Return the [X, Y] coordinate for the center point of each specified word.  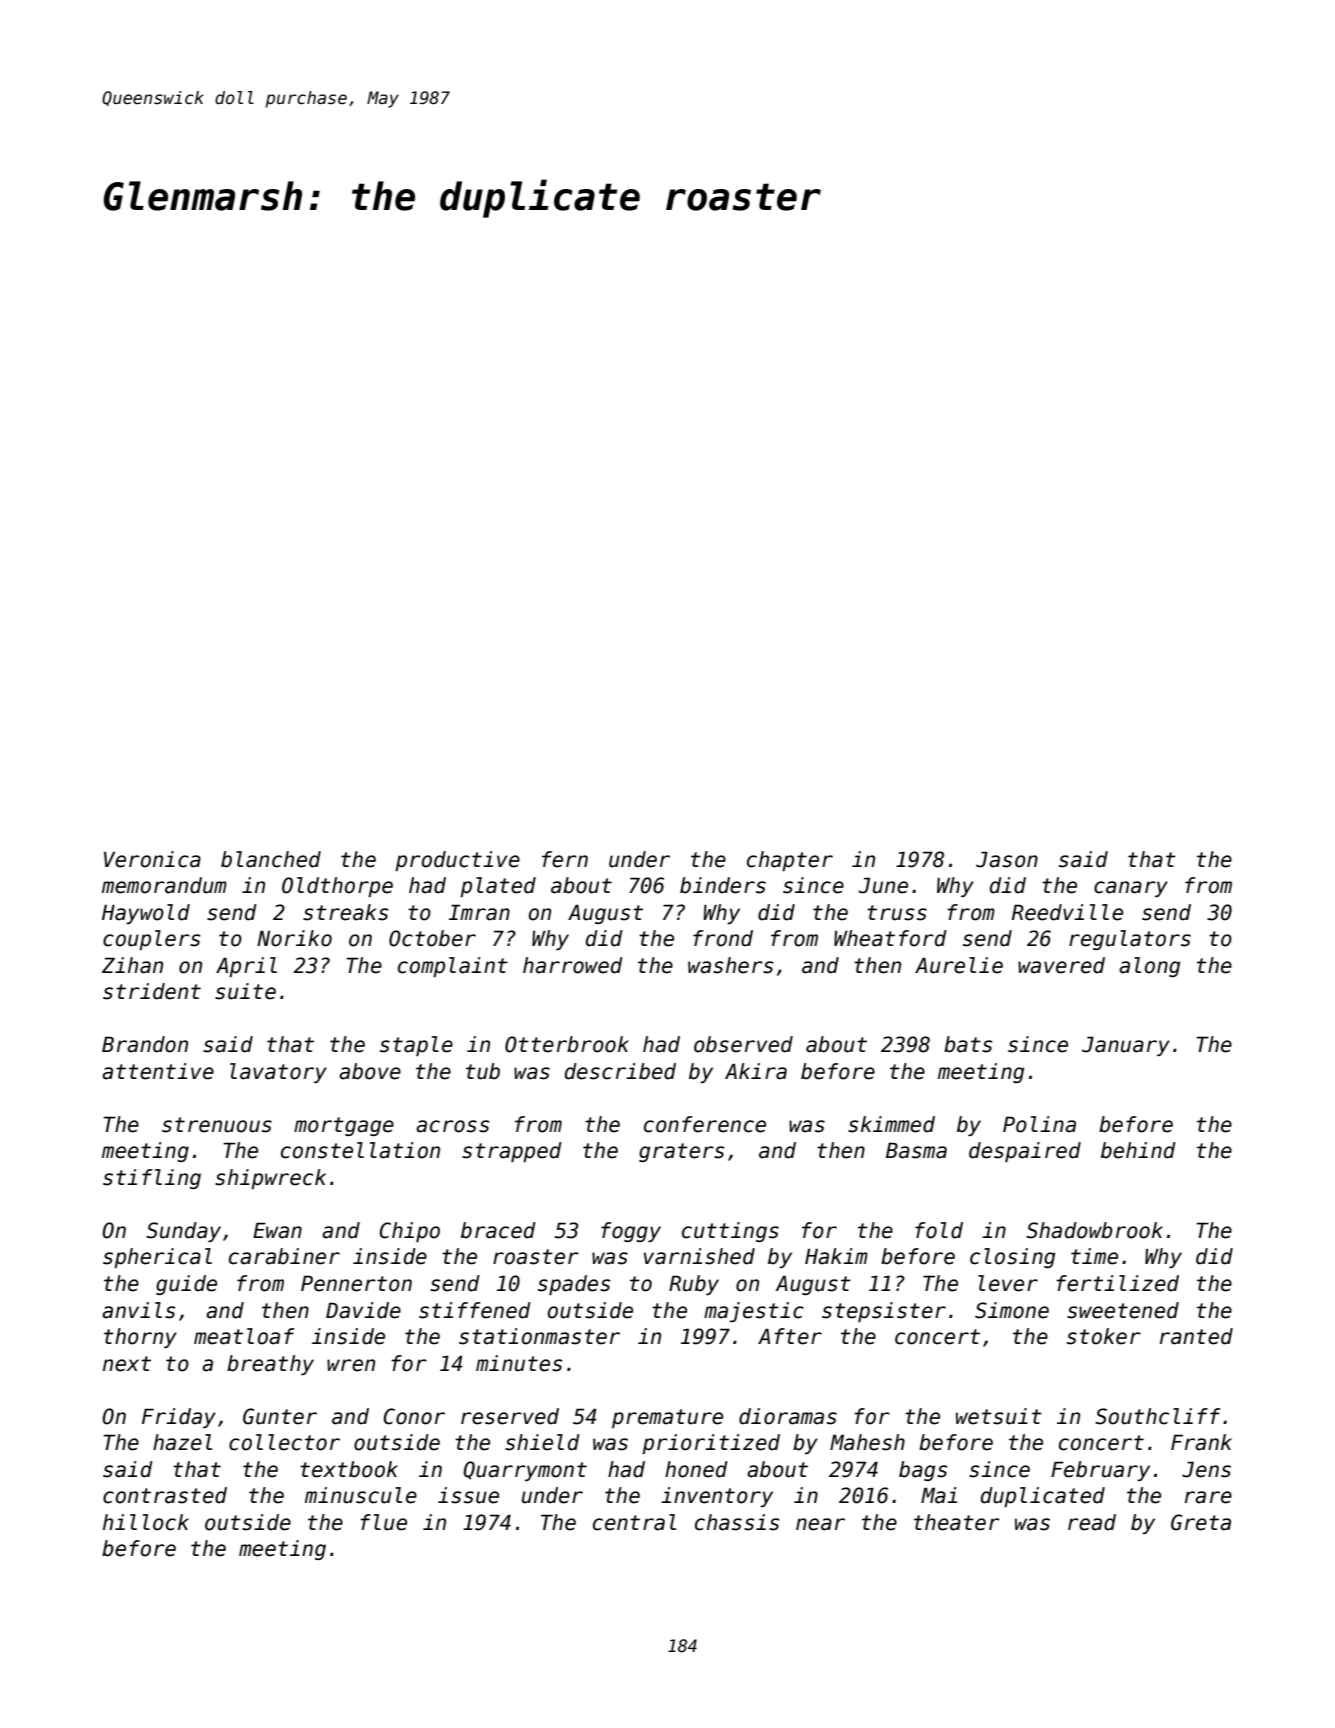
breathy [270, 1365]
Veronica [152, 859]
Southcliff [1157, 1416]
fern [565, 859]
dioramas [788, 1416]
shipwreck [270, 1179]
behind [1138, 1150]
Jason [1007, 859]
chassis [737, 1522]
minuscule [361, 1495]
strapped [512, 1152]
